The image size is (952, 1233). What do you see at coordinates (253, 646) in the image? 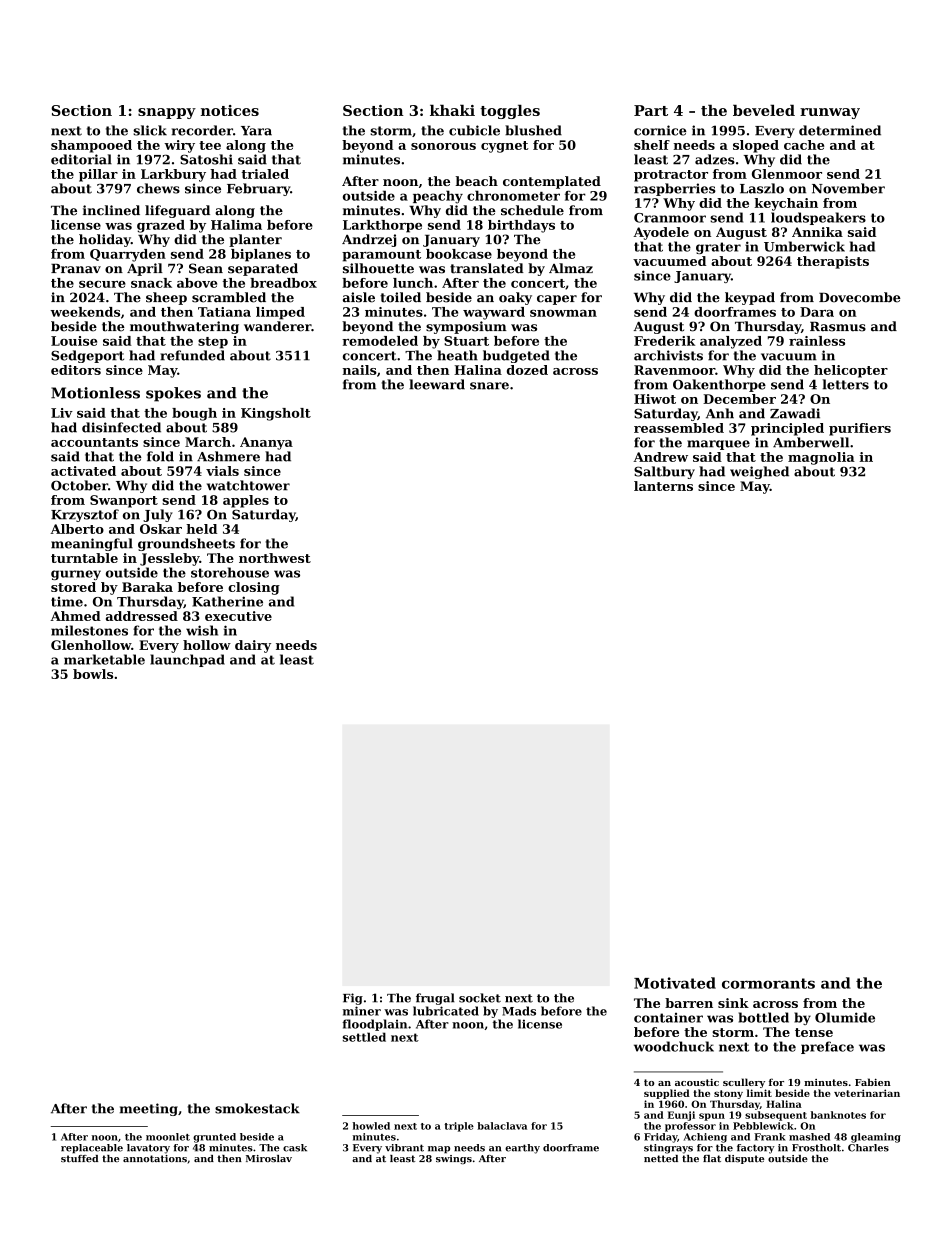
I see `dairy` at bounding box center [253, 646].
